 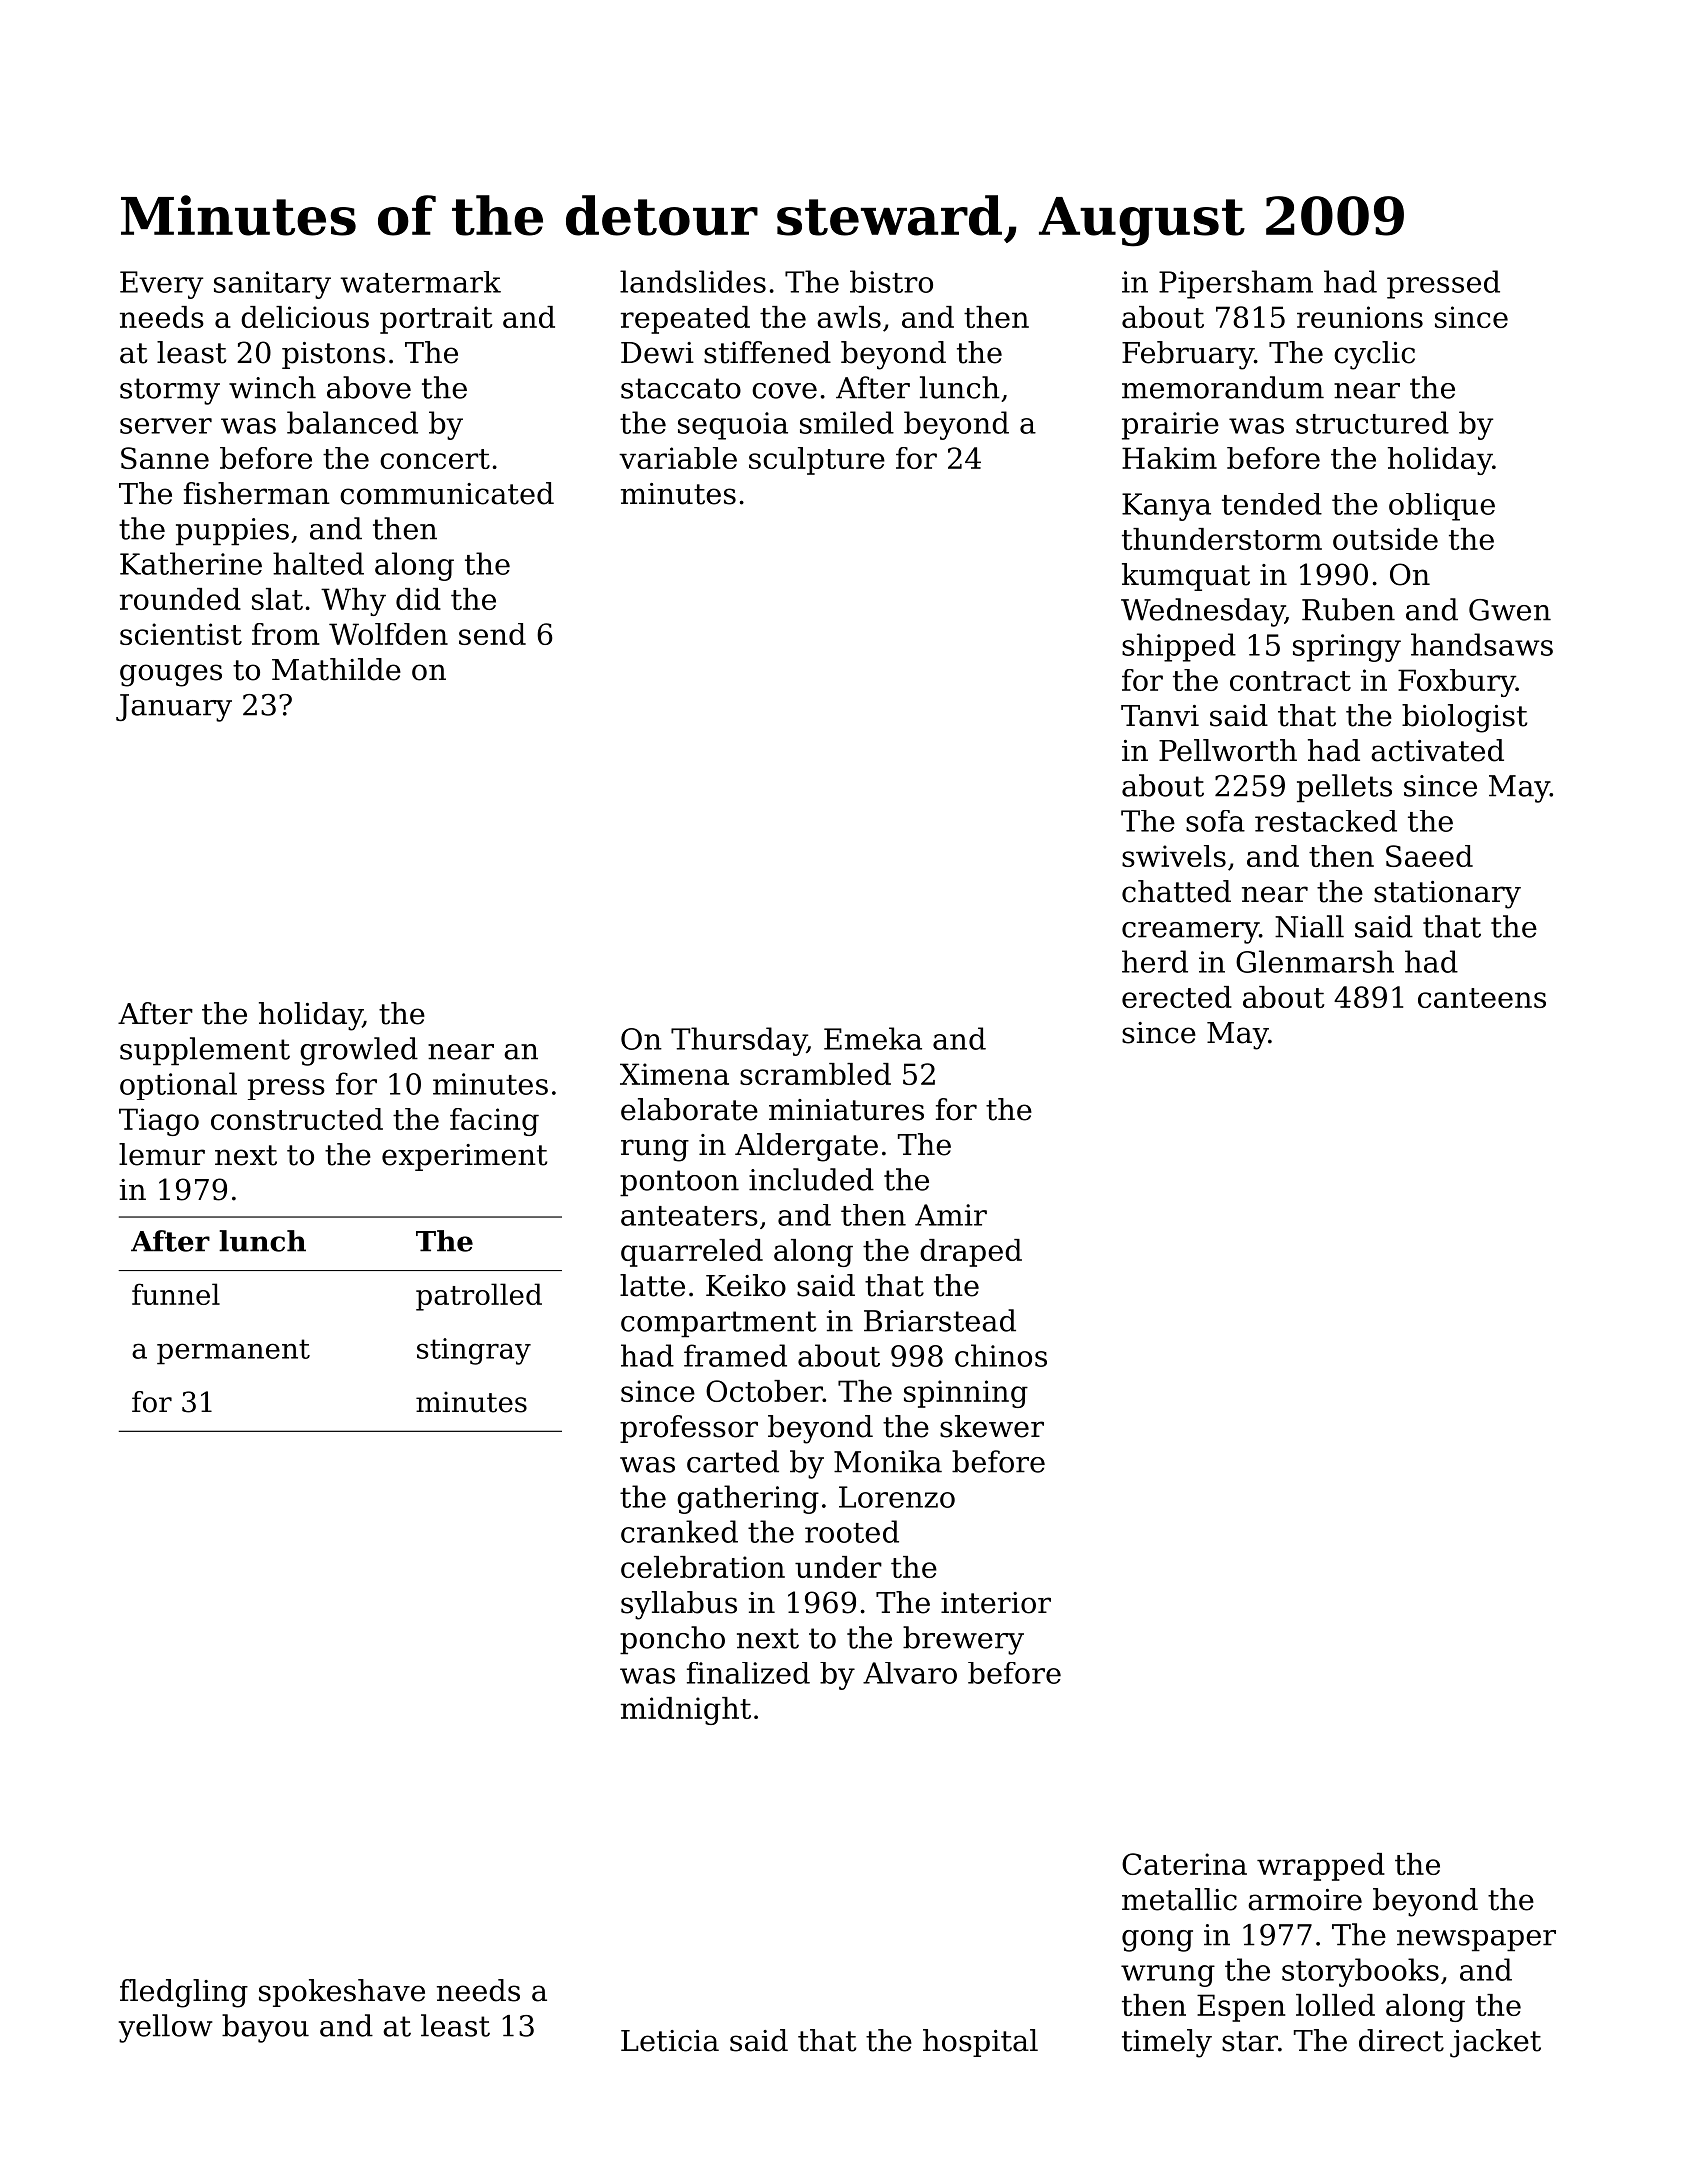 I want to click on miniatures, so click(x=846, y=1110).
